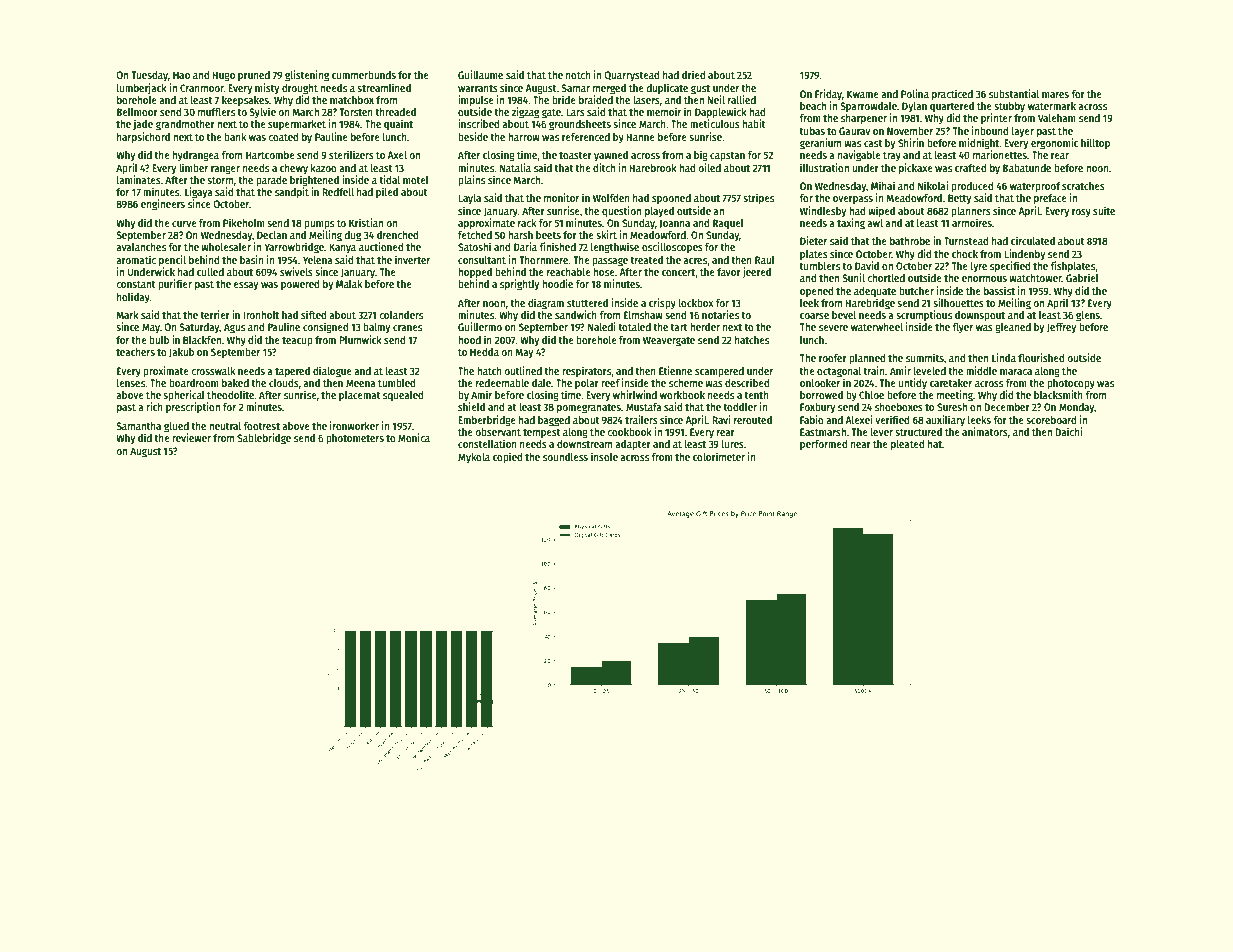 The image size is (1233, 952). Describe the element at coordinates (918, 432) in the page. I see `structured` at that location.
